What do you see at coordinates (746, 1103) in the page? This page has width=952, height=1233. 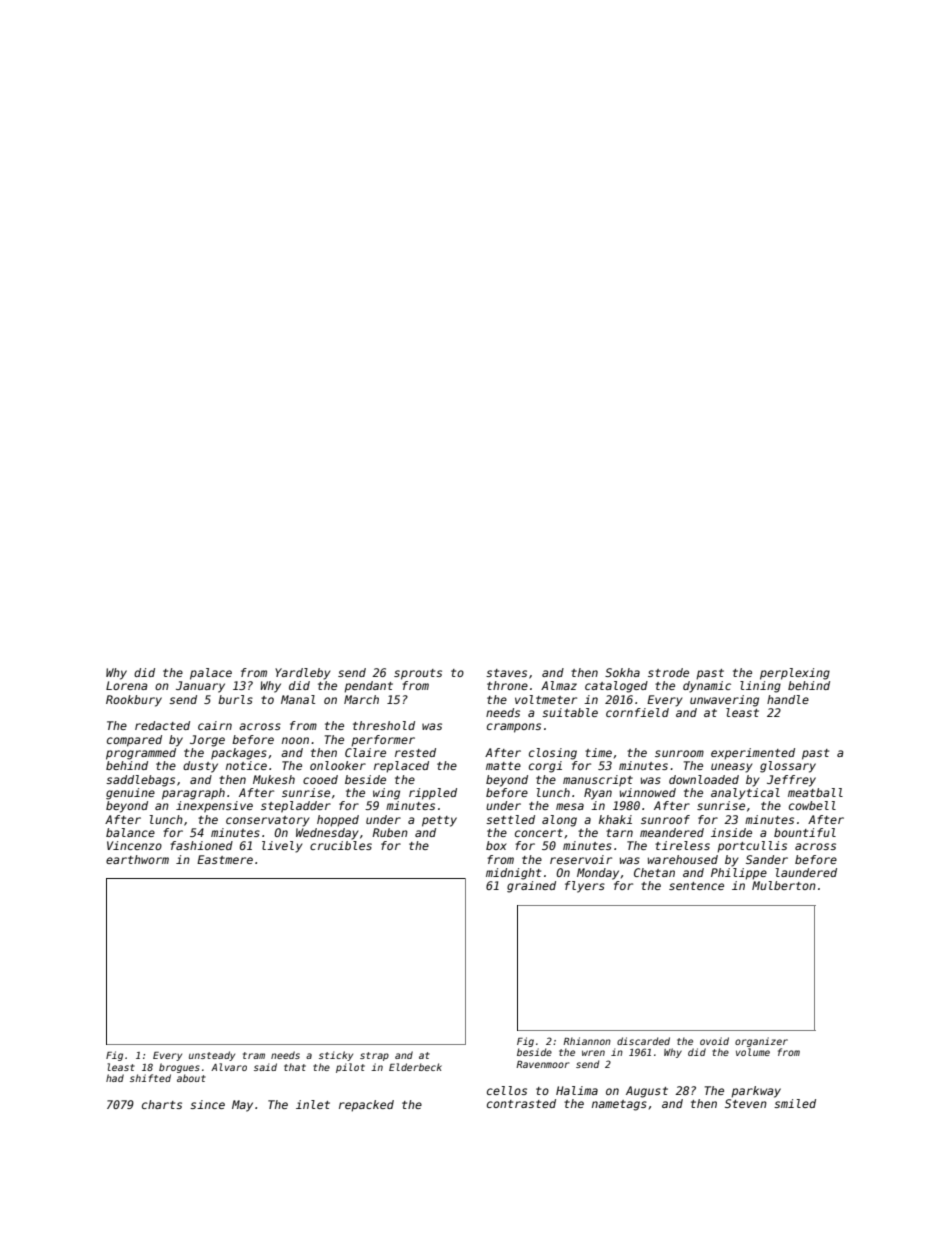 I see `Steven` at bounding box center [746, 1103].
